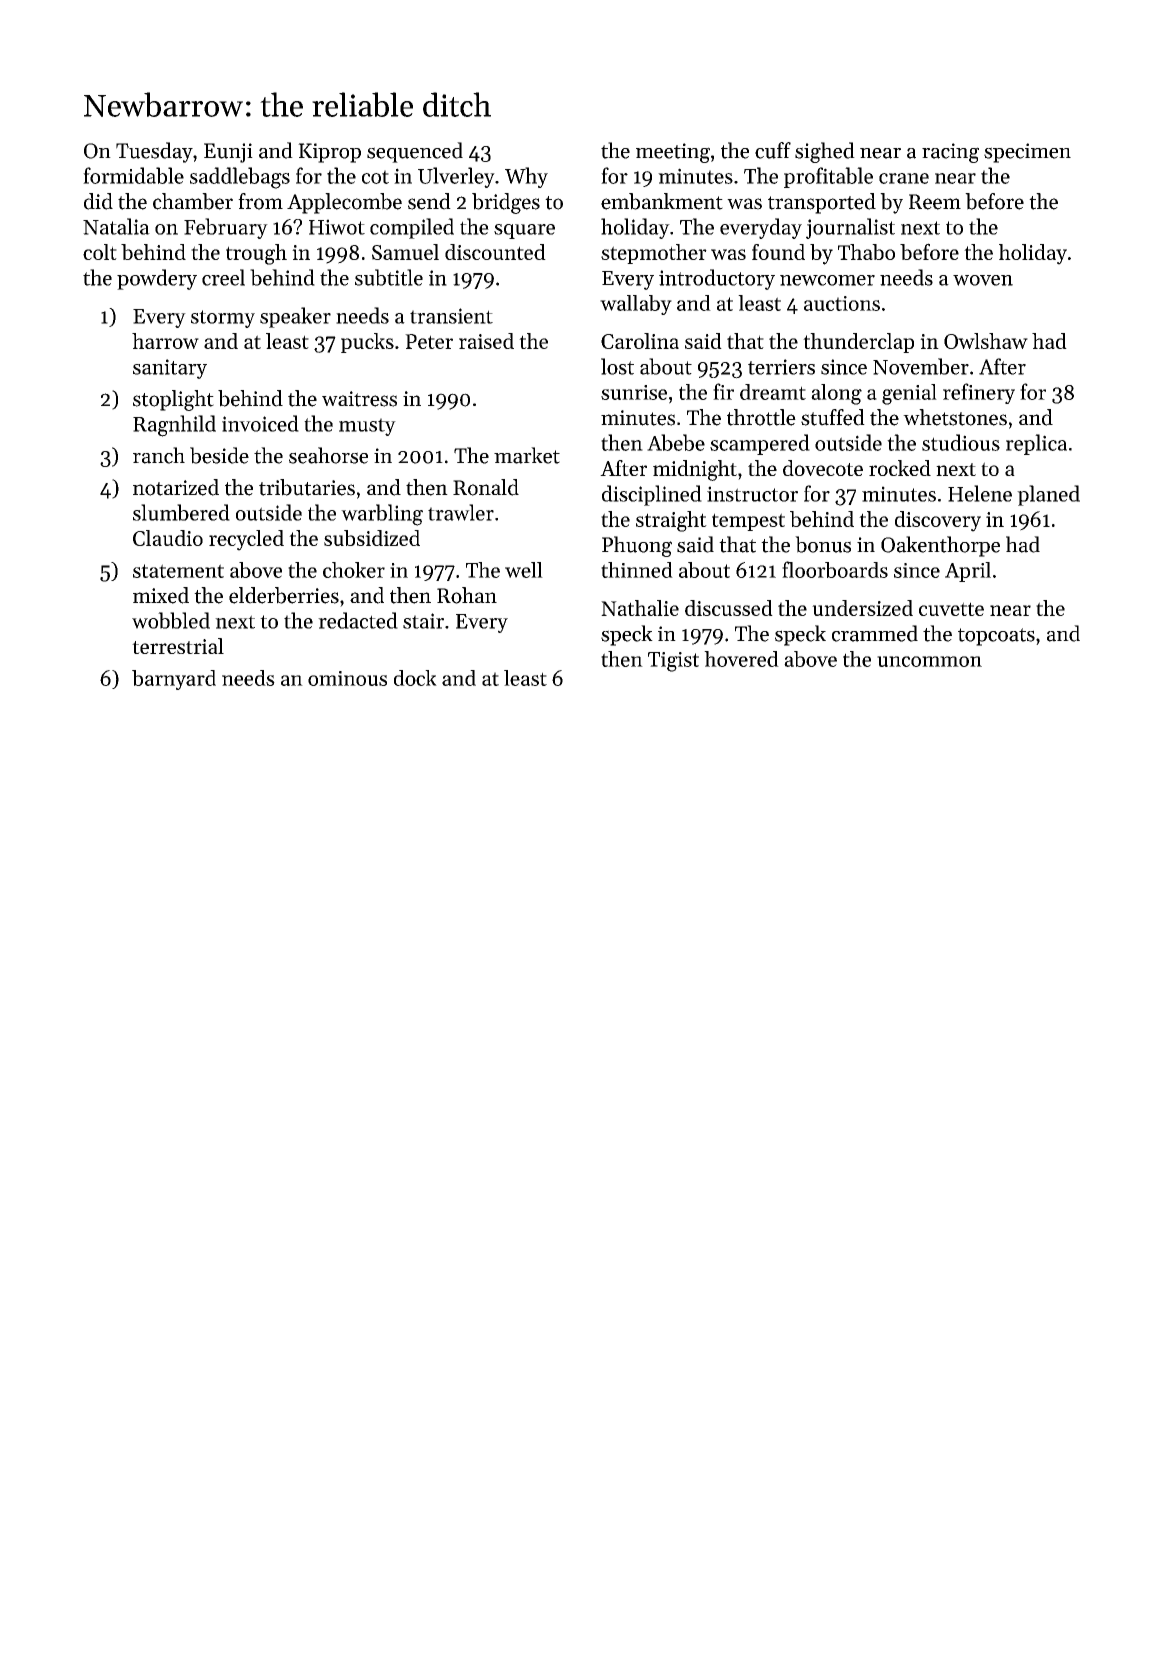 Image resolution: width=1165 pixels, height=1654 pixels. Describe the element at coordinates (935, 202) in the screenshot. I see `Reem` at that location.
